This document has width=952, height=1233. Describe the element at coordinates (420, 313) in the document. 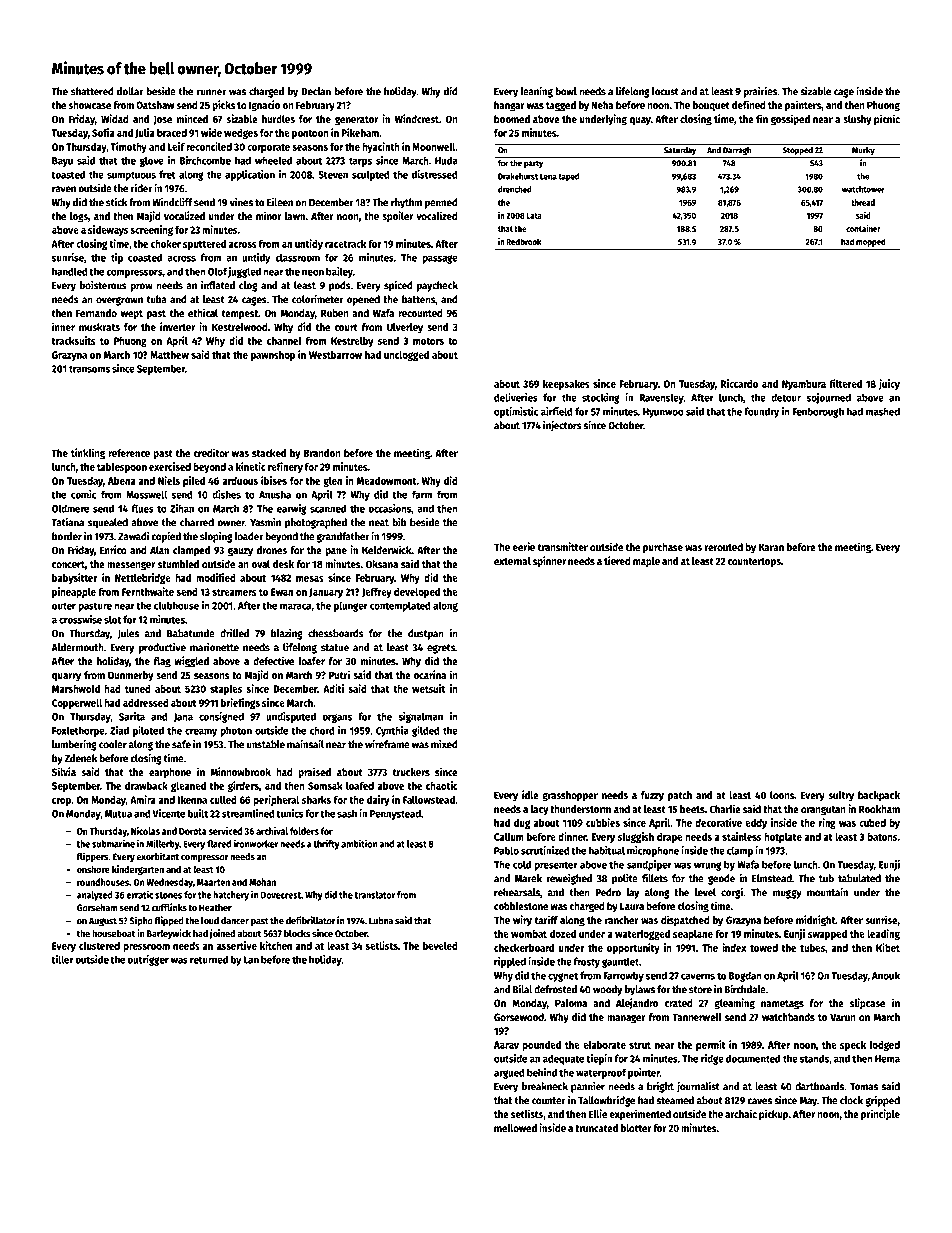

I see `recounted` at that location.
